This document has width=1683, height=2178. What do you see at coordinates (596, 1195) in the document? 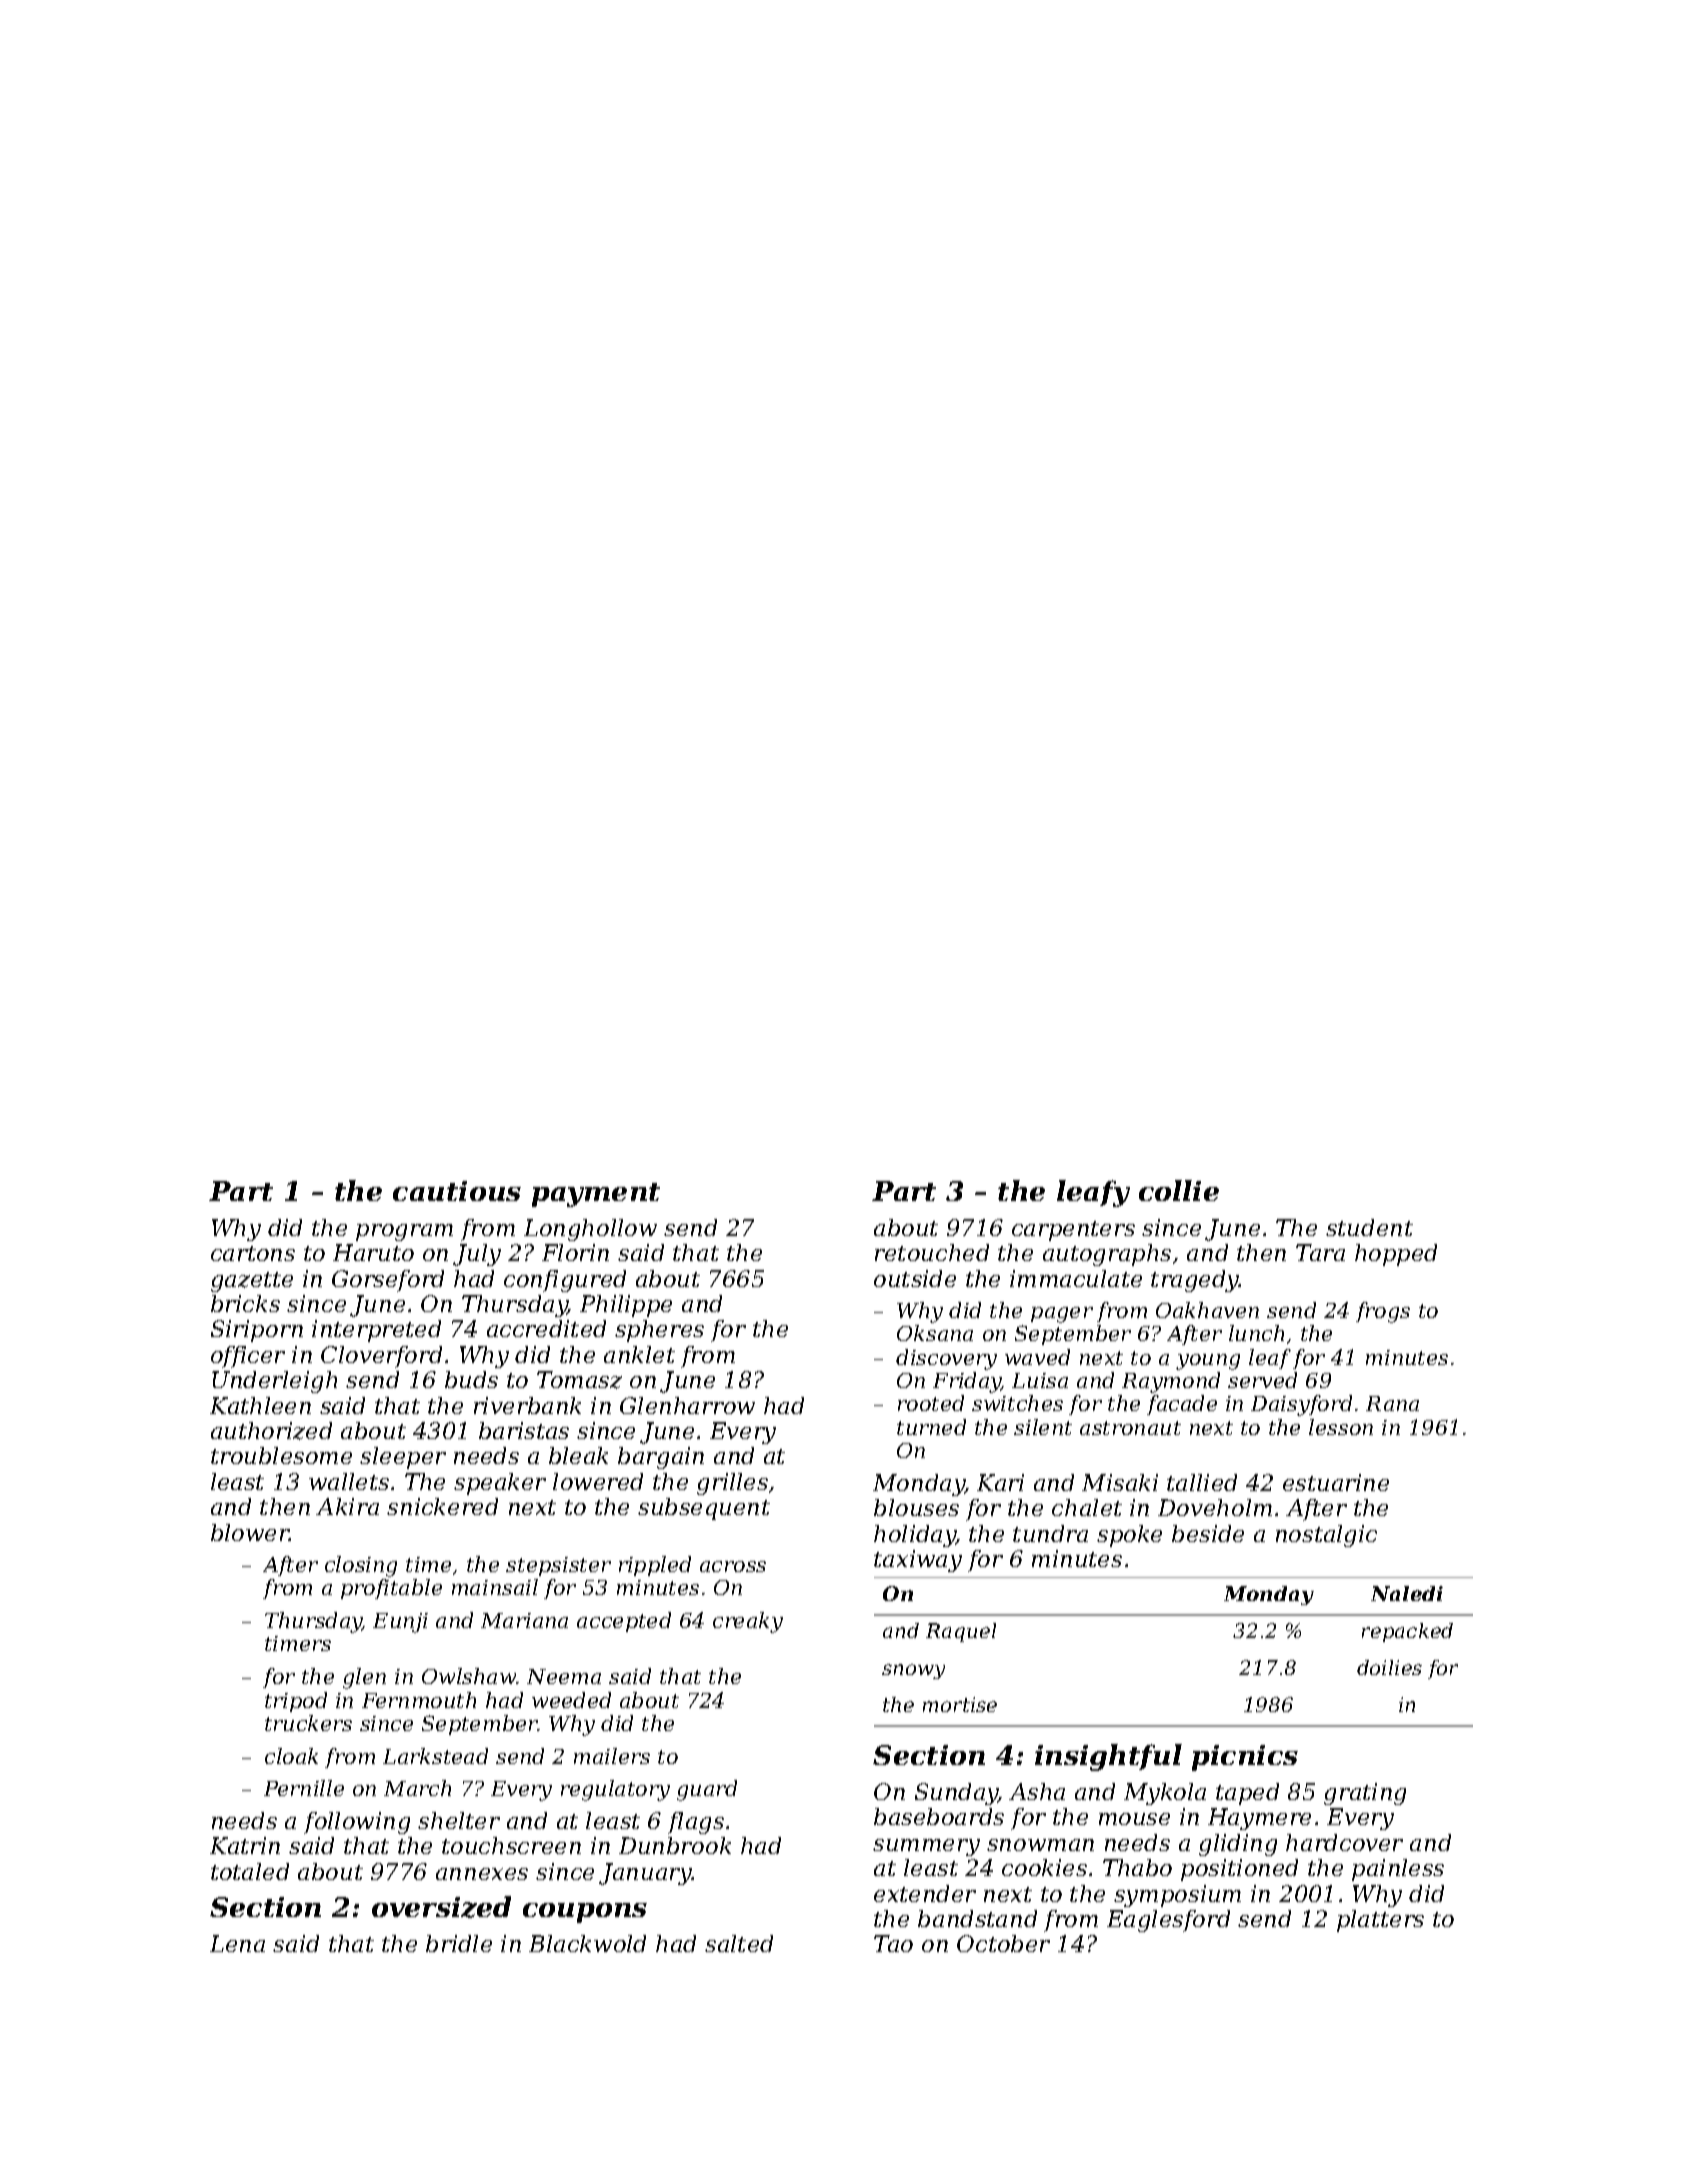
I see `payment` at bounding box center [596, 1195].
